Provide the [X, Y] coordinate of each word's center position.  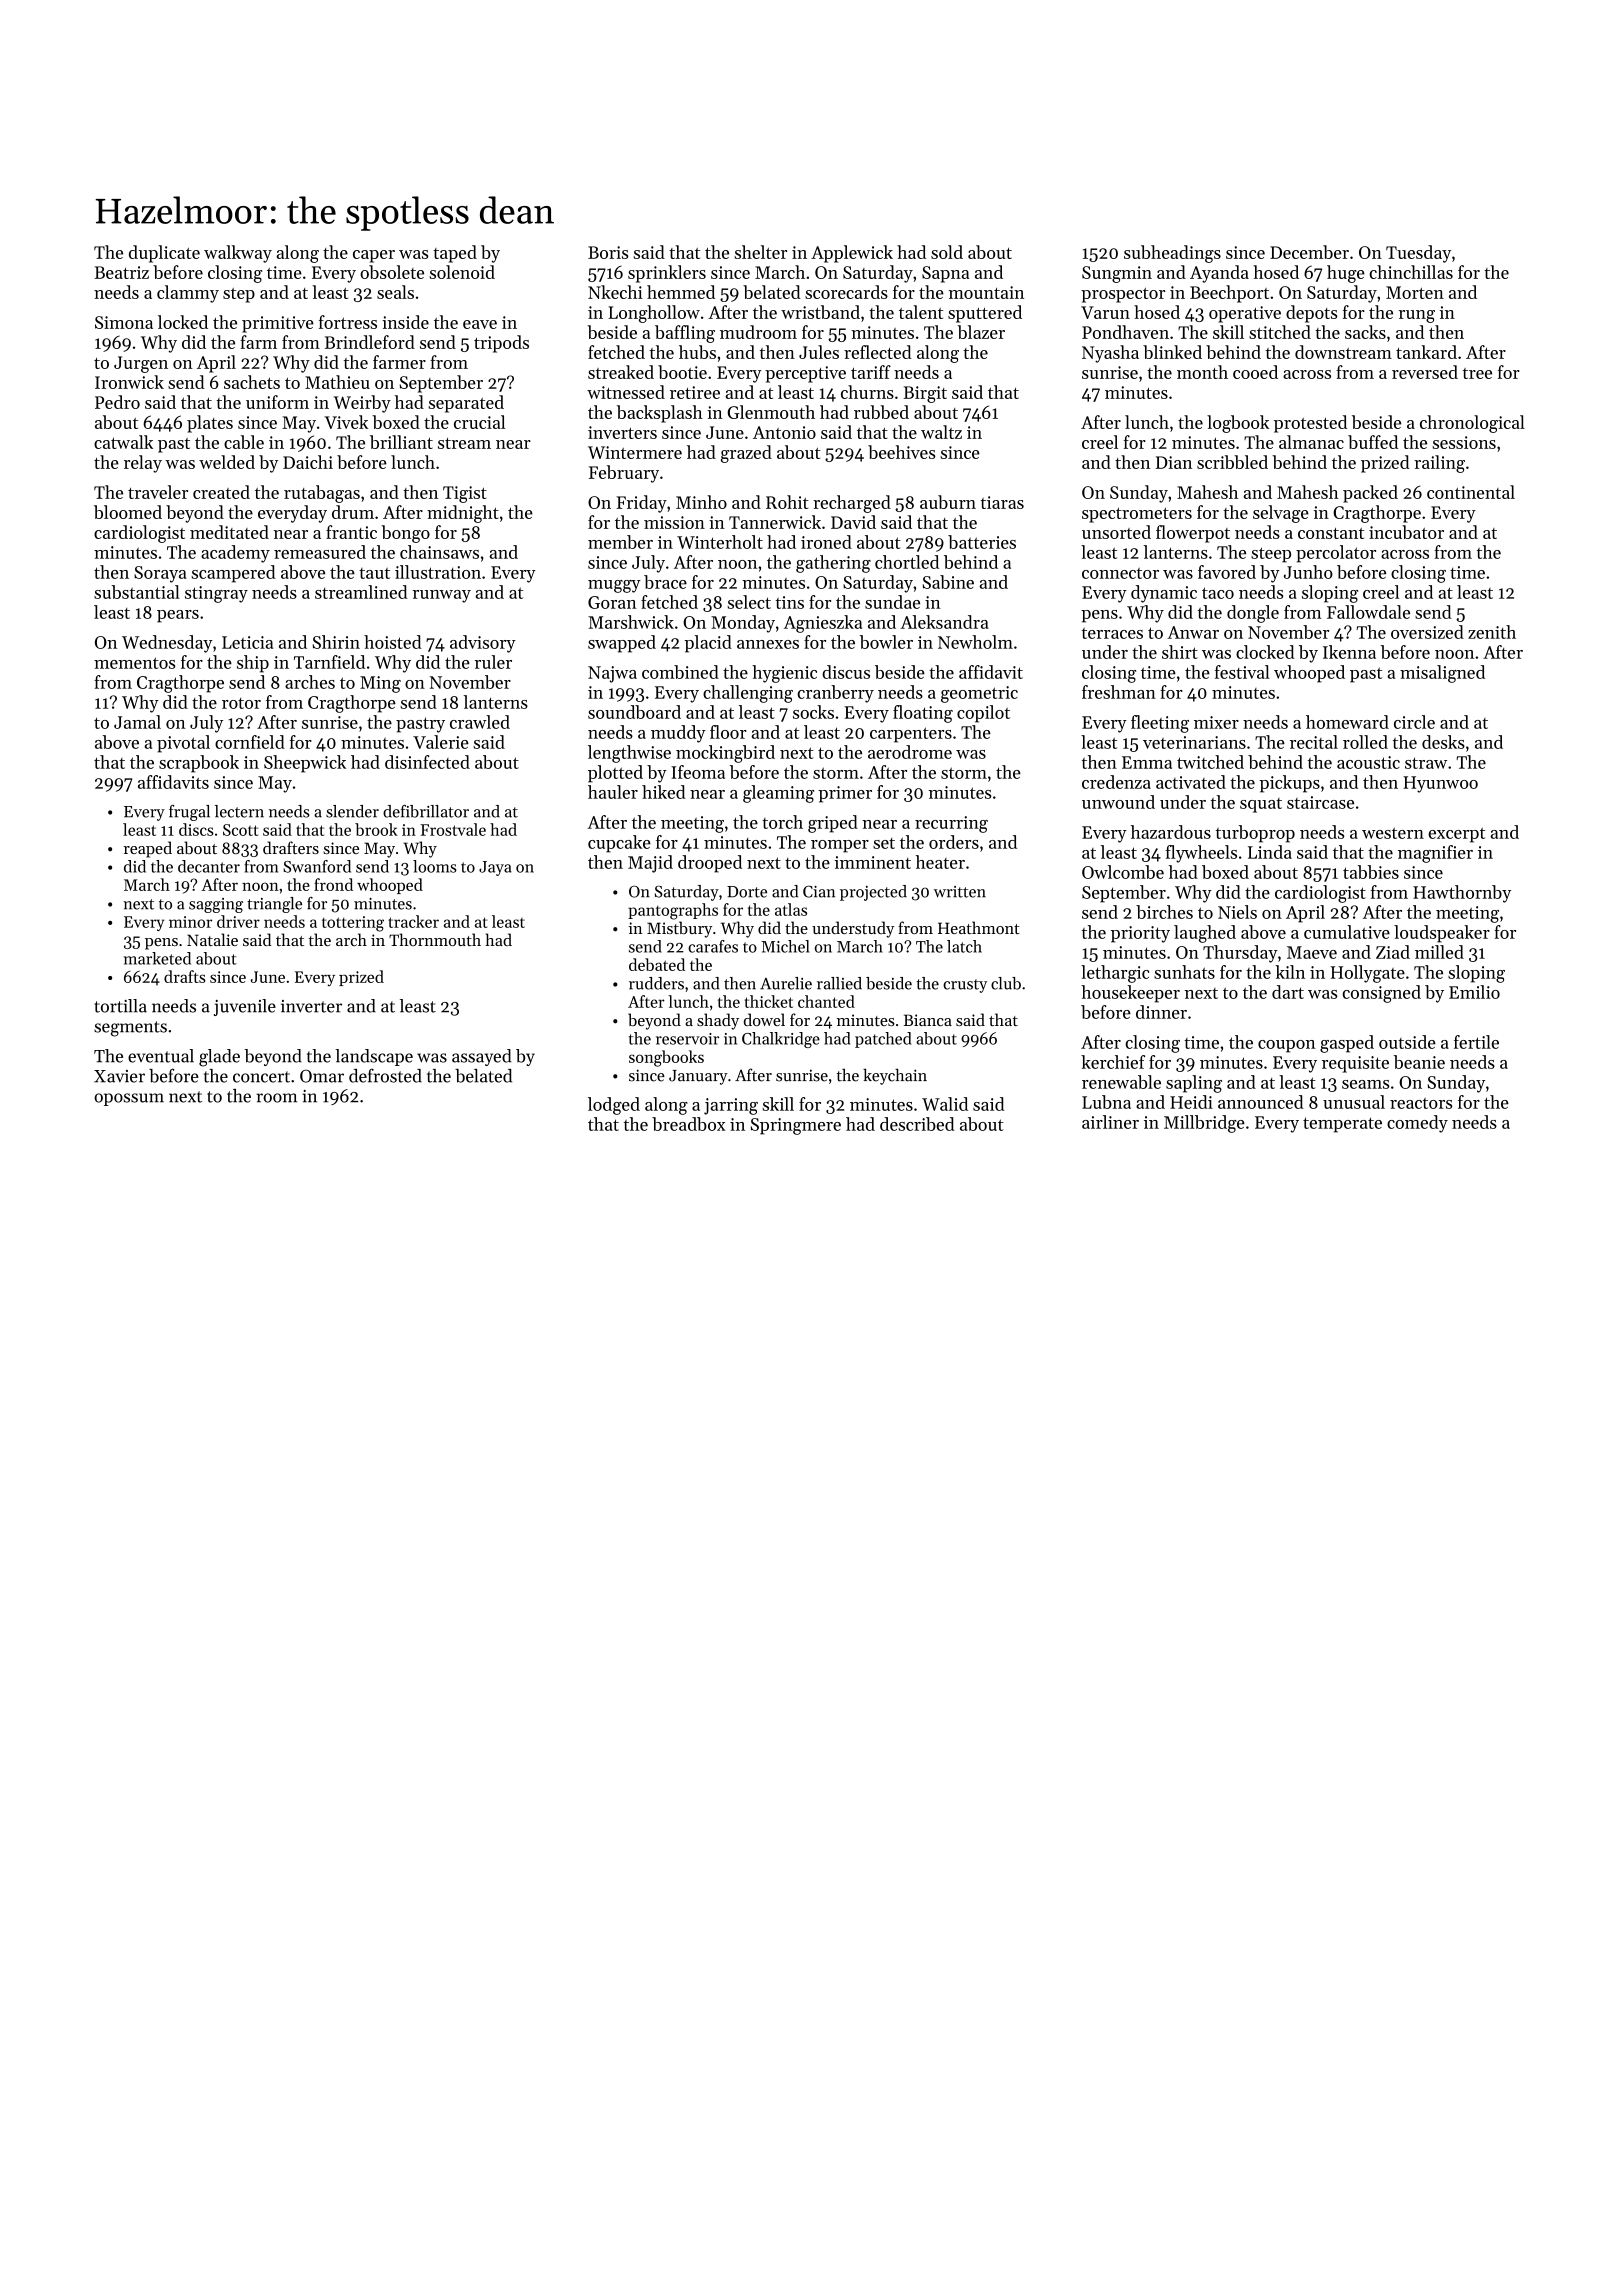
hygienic [784, 674]
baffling [685, 334]
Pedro [117, 402]
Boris [608, 252]
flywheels [1201, 854]
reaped [148, 849]
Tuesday [1418, 254]
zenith [1492, 632]
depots [1311, 314]
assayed [482, 1057]
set [884, 843]
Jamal [137, 722]
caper [374, 256]
